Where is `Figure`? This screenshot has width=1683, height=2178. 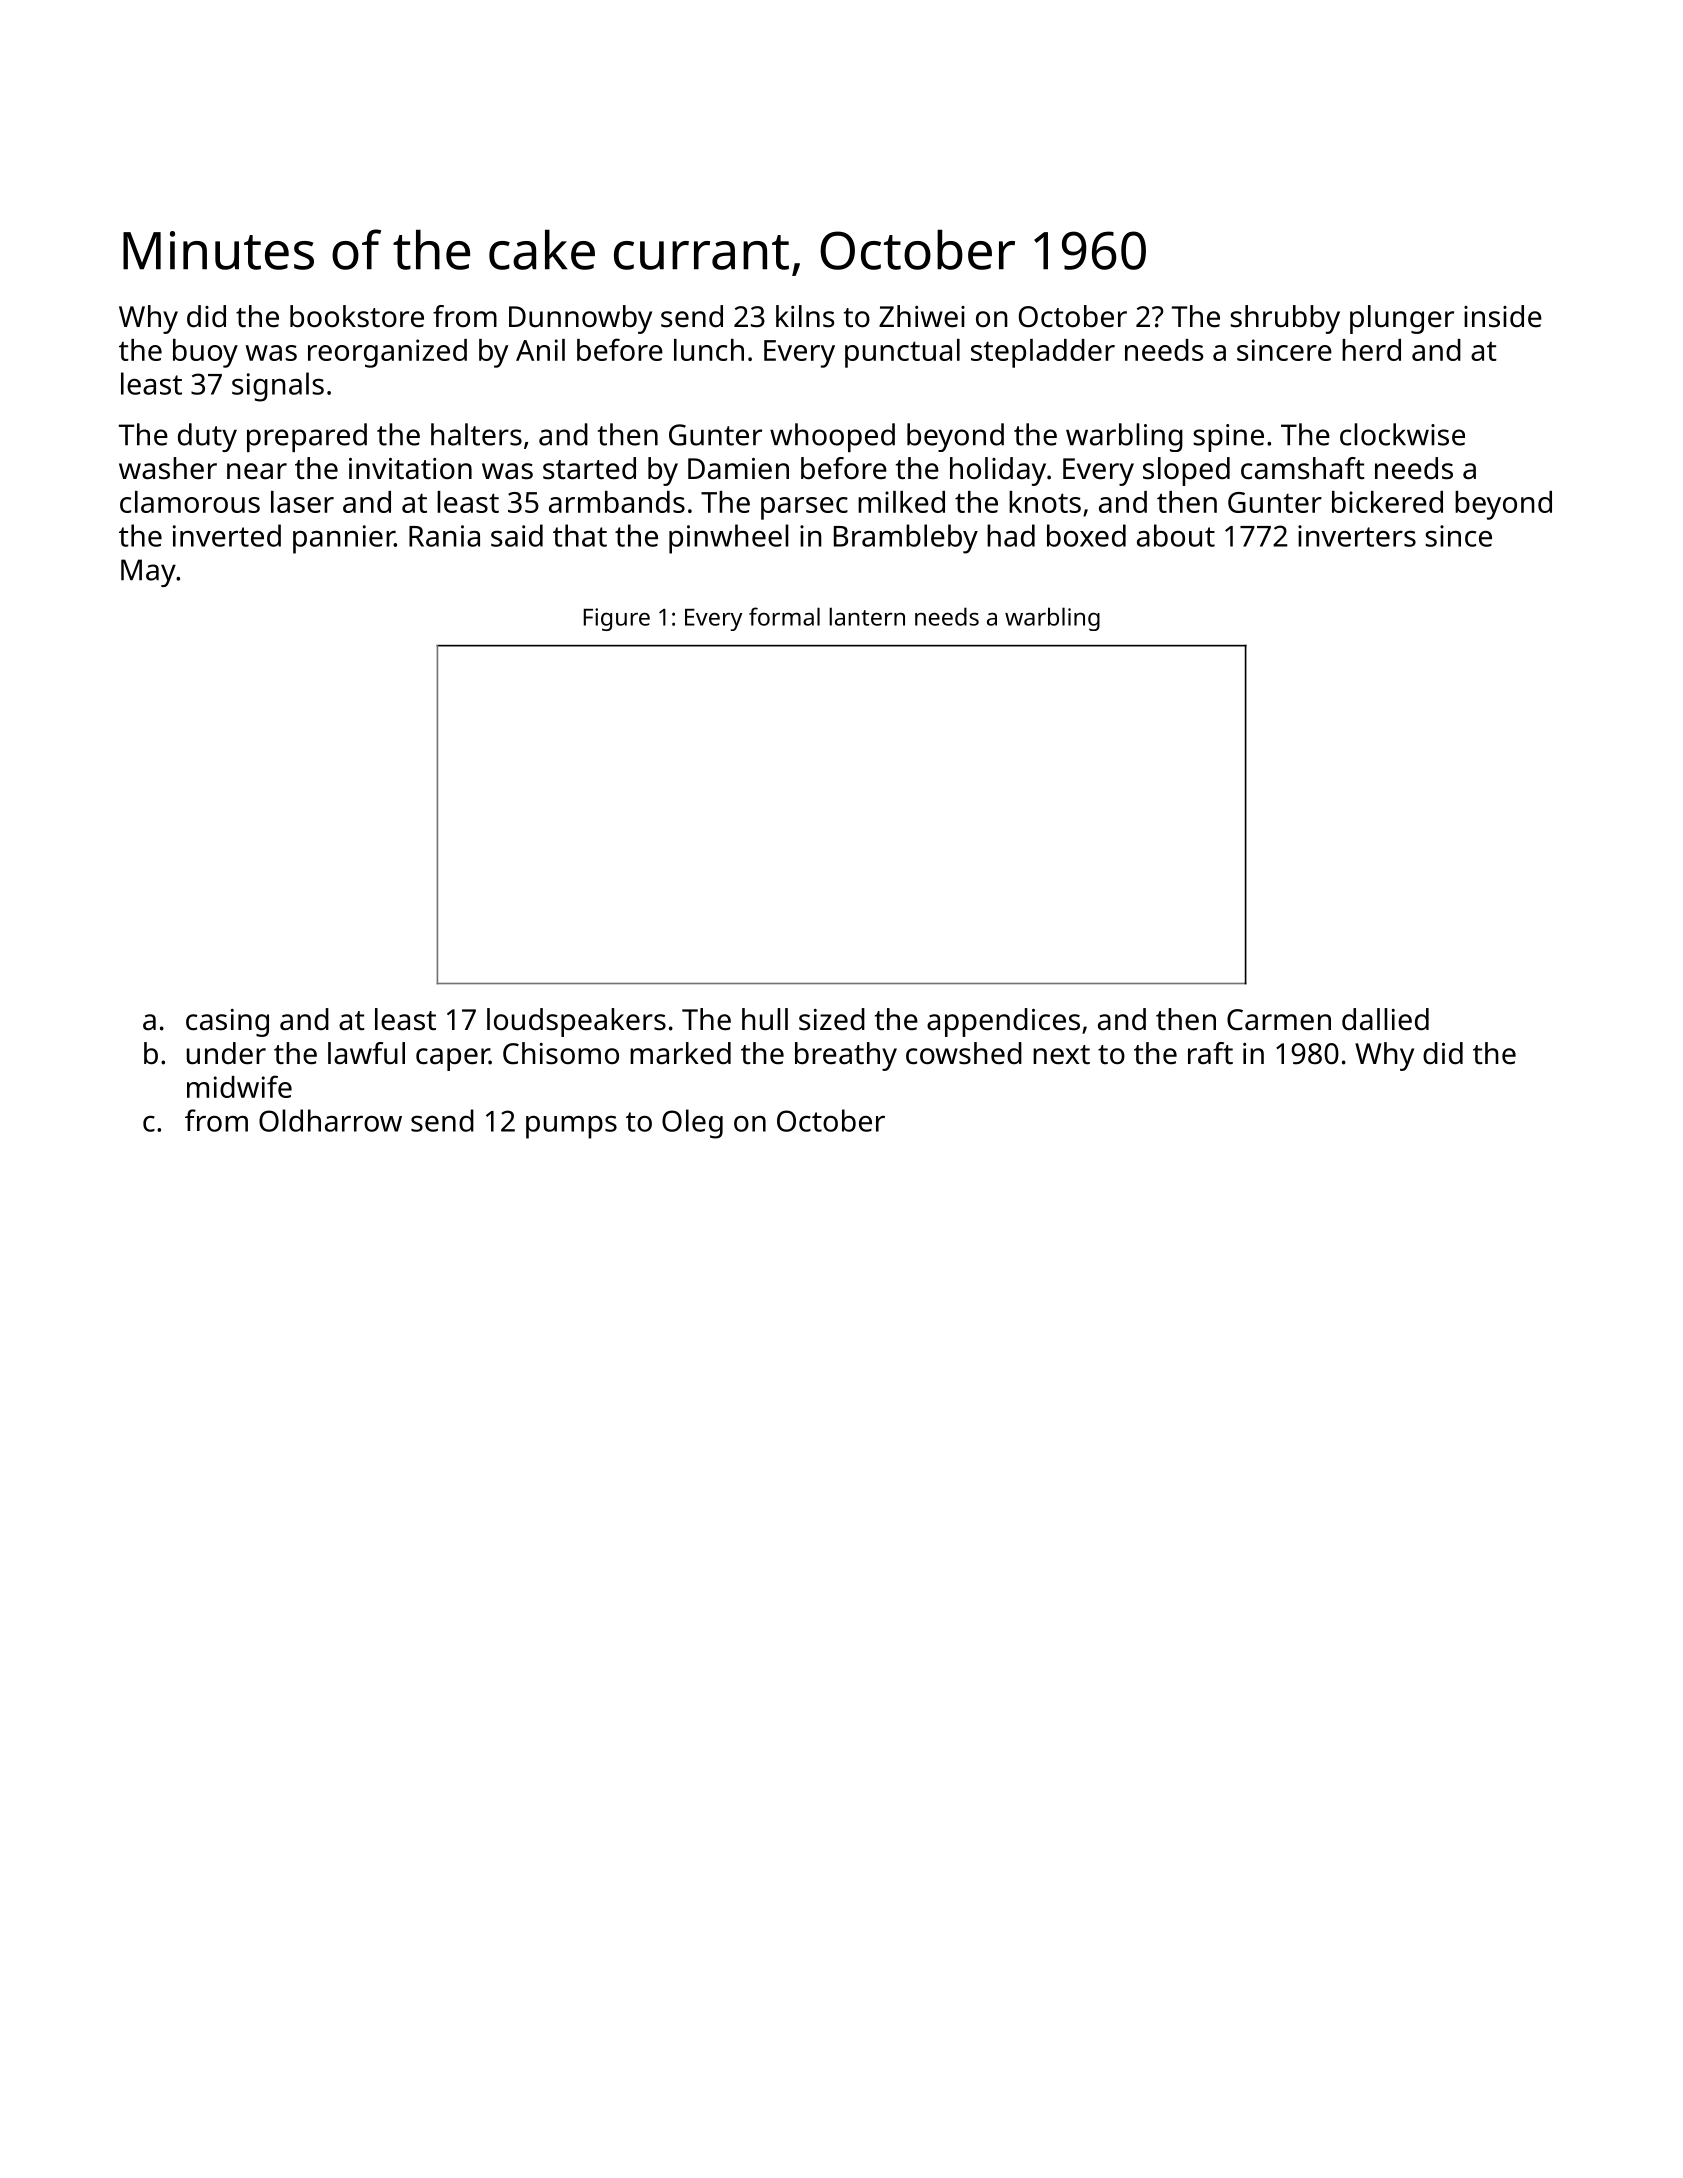
Figure is located at coordinates (617, 619).
